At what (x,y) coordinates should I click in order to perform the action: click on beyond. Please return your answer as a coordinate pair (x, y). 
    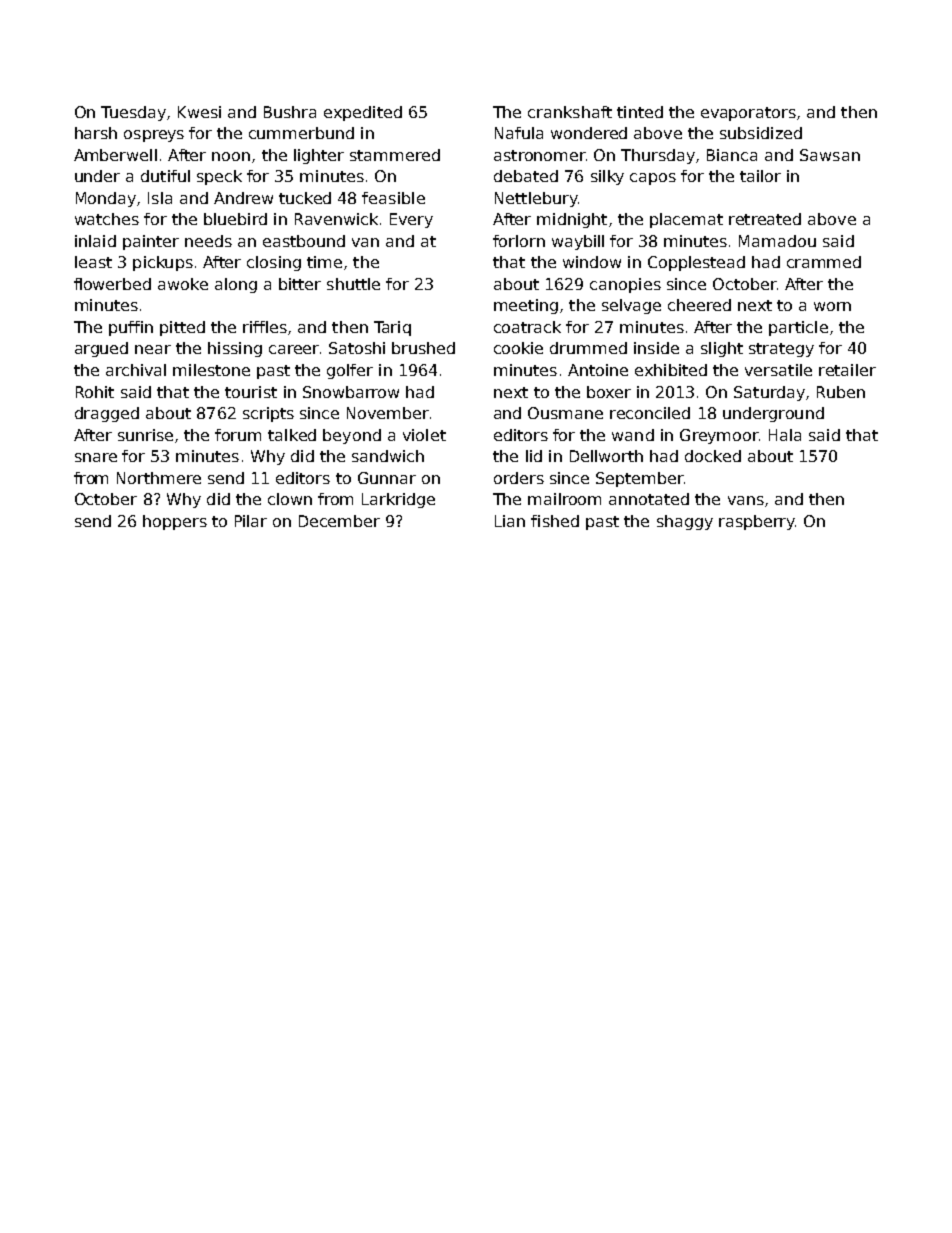
    Looking at the image, I should click on (352, 436).
